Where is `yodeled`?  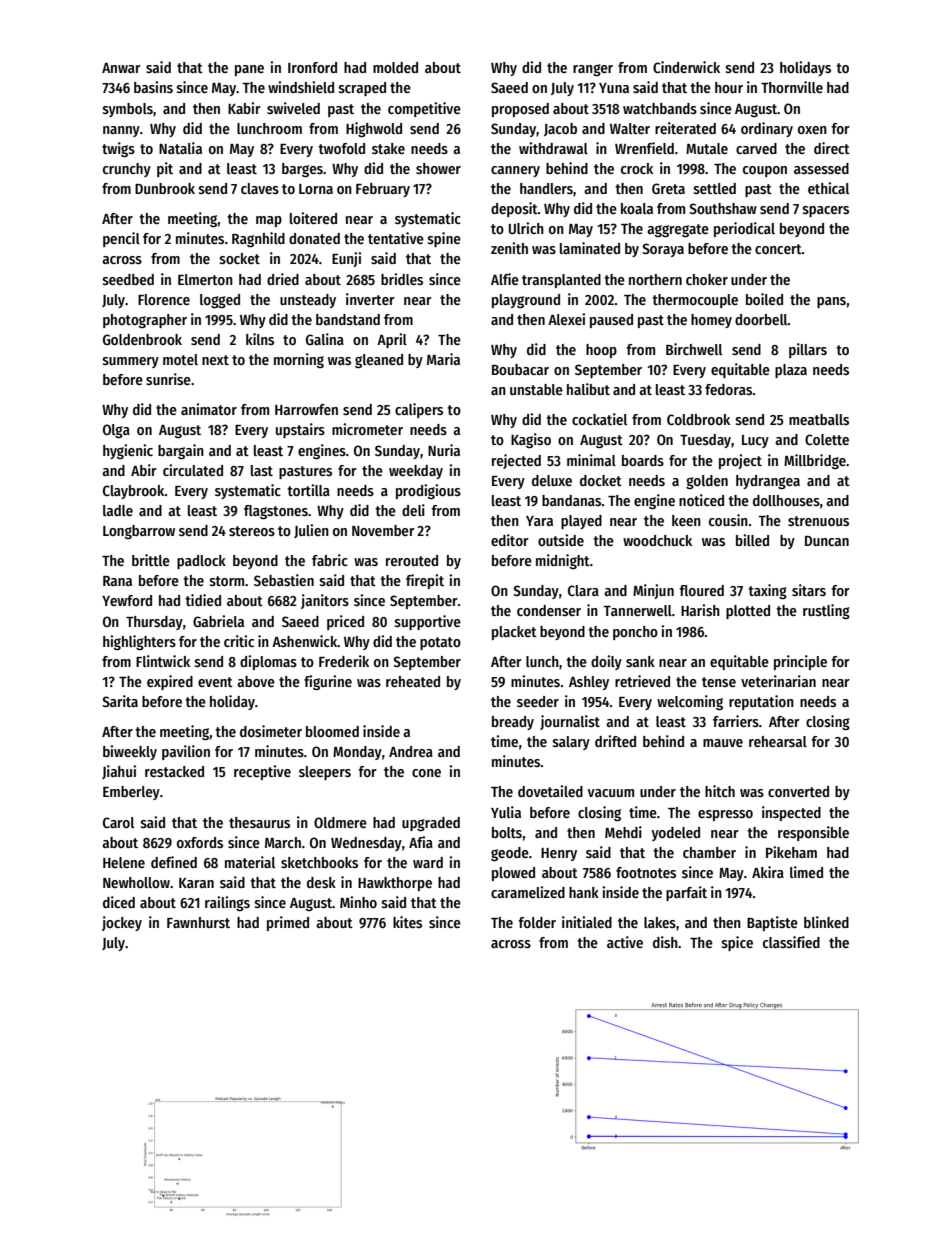 yodeled is located at coordinates (676, 834).
